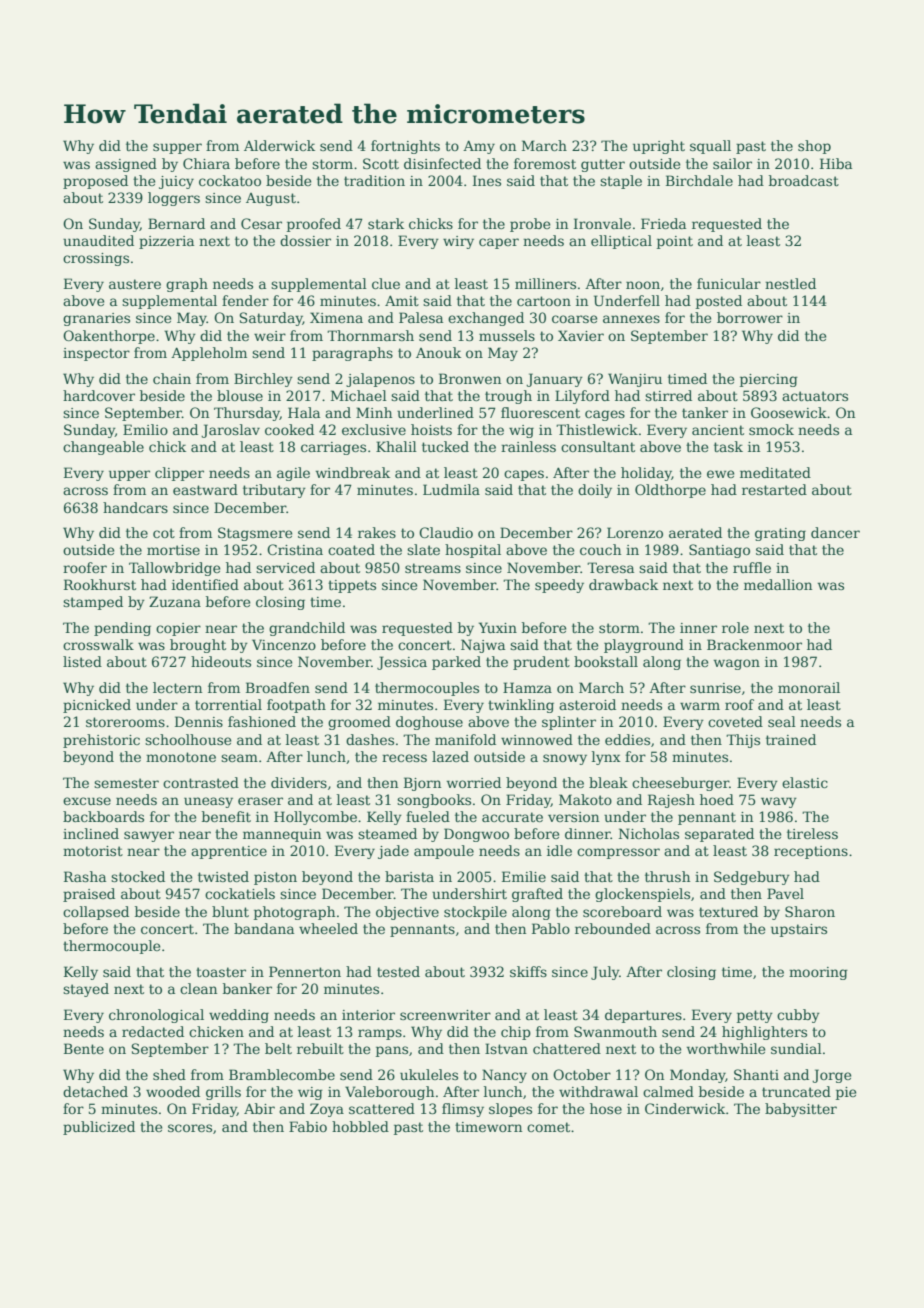 The height and width of the screenshot is (1308, 924). Describe the element at coordinates (487, 180) in the screenshot. I see `Ines` at that location.
